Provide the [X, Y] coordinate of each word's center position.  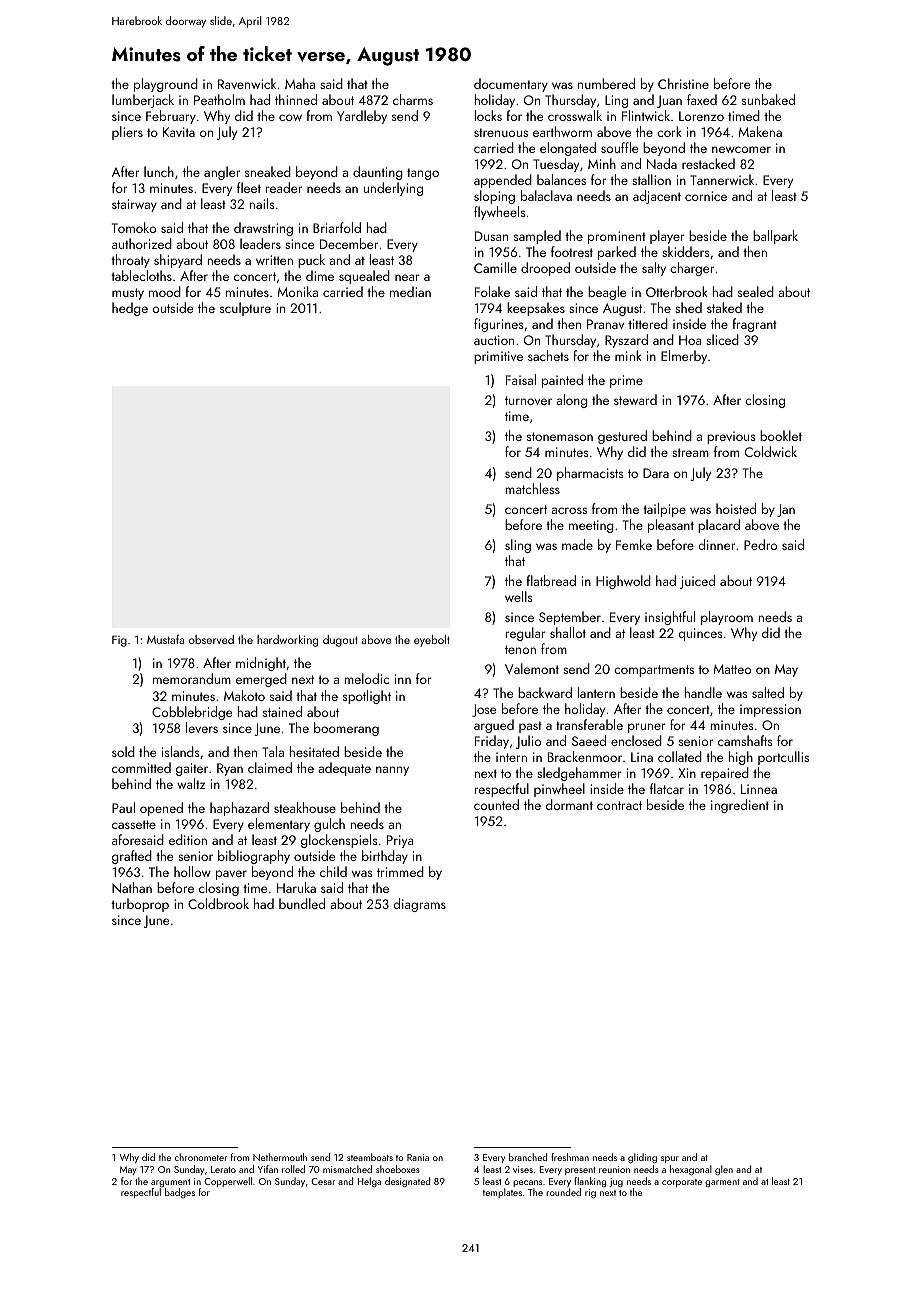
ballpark [775, 237]
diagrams [420, 905]
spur [670, 1159]
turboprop [140, 905]
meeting [591, 526]
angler [222, 173]
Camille [495, 267]
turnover [528, 400]
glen [724, 1170]
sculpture [245, 309]
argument [170, 1183]
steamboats [370, 1157]
